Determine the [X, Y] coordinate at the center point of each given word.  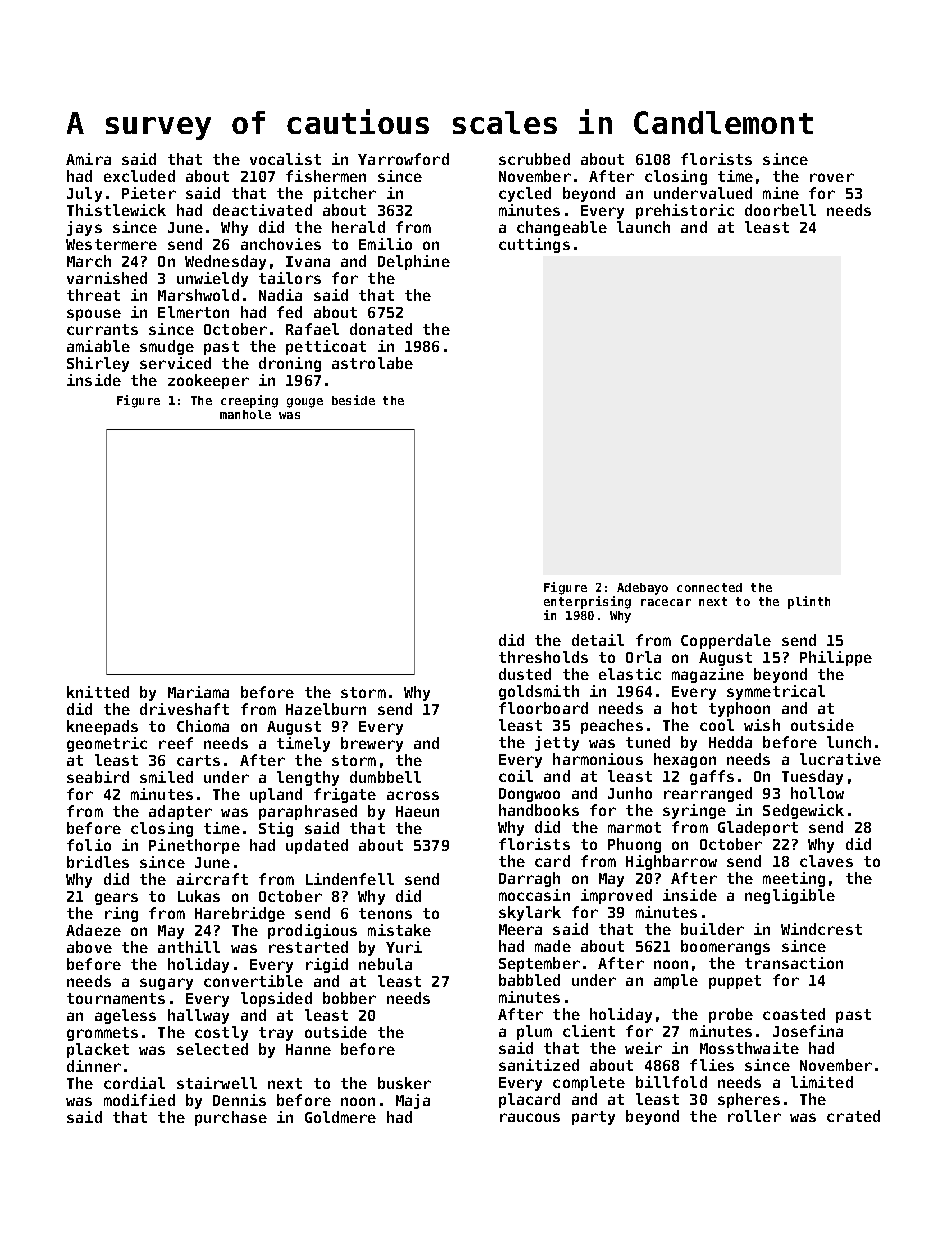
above [89, 947]
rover [832, 177]
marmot [634, 827]
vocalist [285, 159]
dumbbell [385, 777]
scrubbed [534, 159]
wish [762, 725]
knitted [98, 692]
